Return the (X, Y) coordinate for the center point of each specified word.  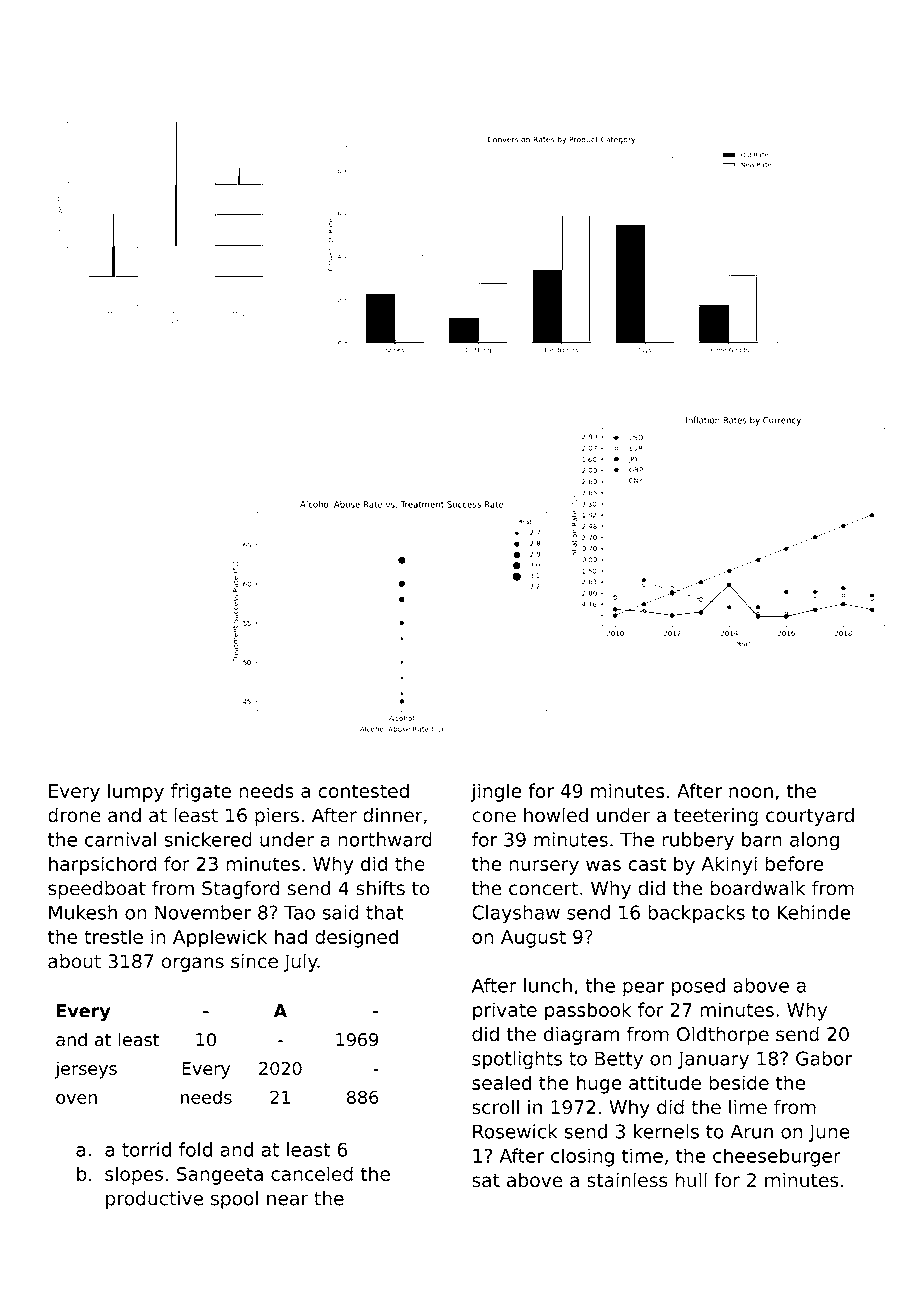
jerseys (86, 1070)
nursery (544, 867)
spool (234, 1200)
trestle (113, 936)
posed (698, 987)
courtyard (810, 816)
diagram (581, 1035)
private (505, 1011)
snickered (208, 839)
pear (644, 989)
